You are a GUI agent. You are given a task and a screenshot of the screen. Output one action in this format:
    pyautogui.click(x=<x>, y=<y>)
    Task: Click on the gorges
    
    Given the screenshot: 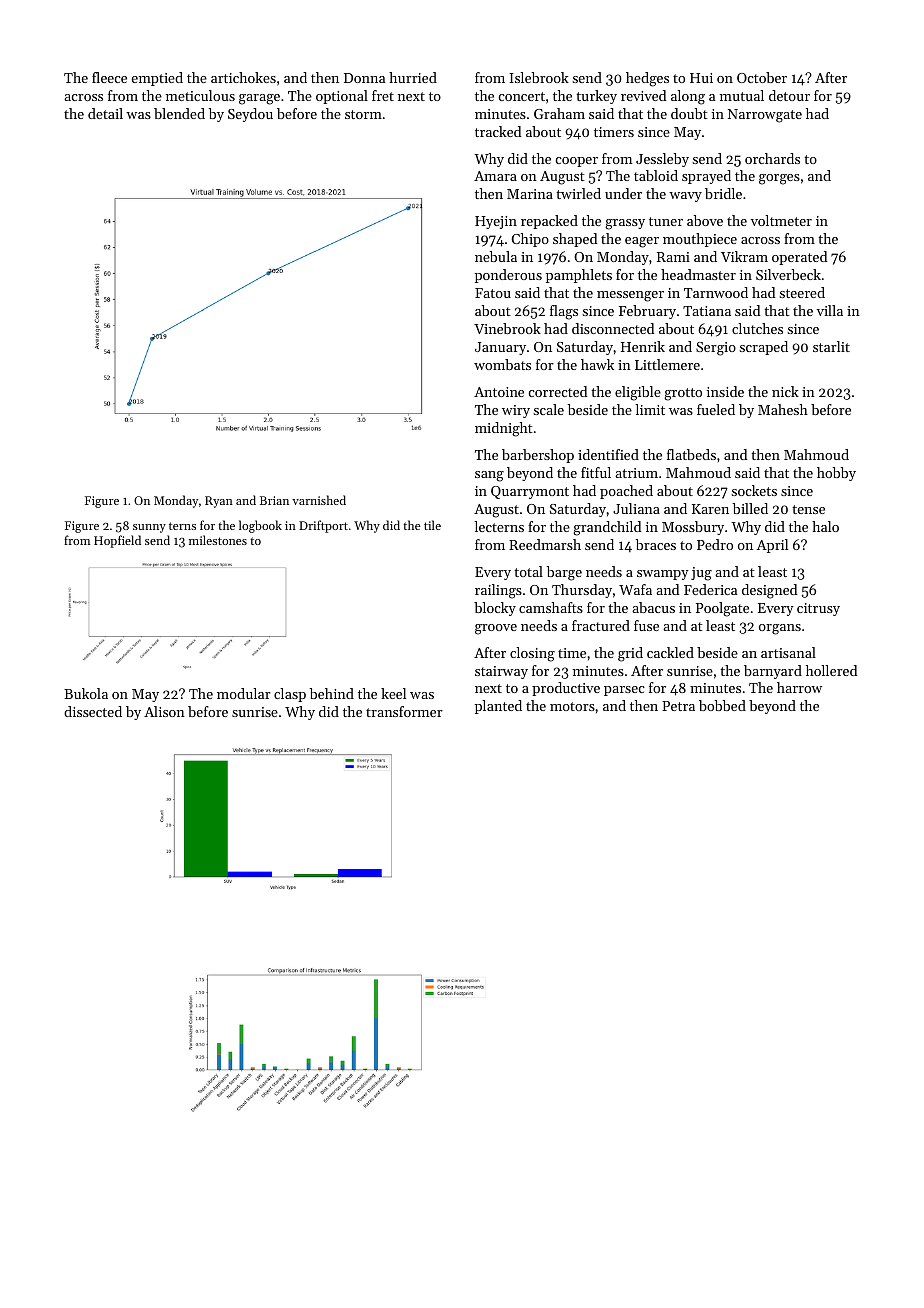 What is the action you would take?
    pyautogui.click(x=779, y=179)
